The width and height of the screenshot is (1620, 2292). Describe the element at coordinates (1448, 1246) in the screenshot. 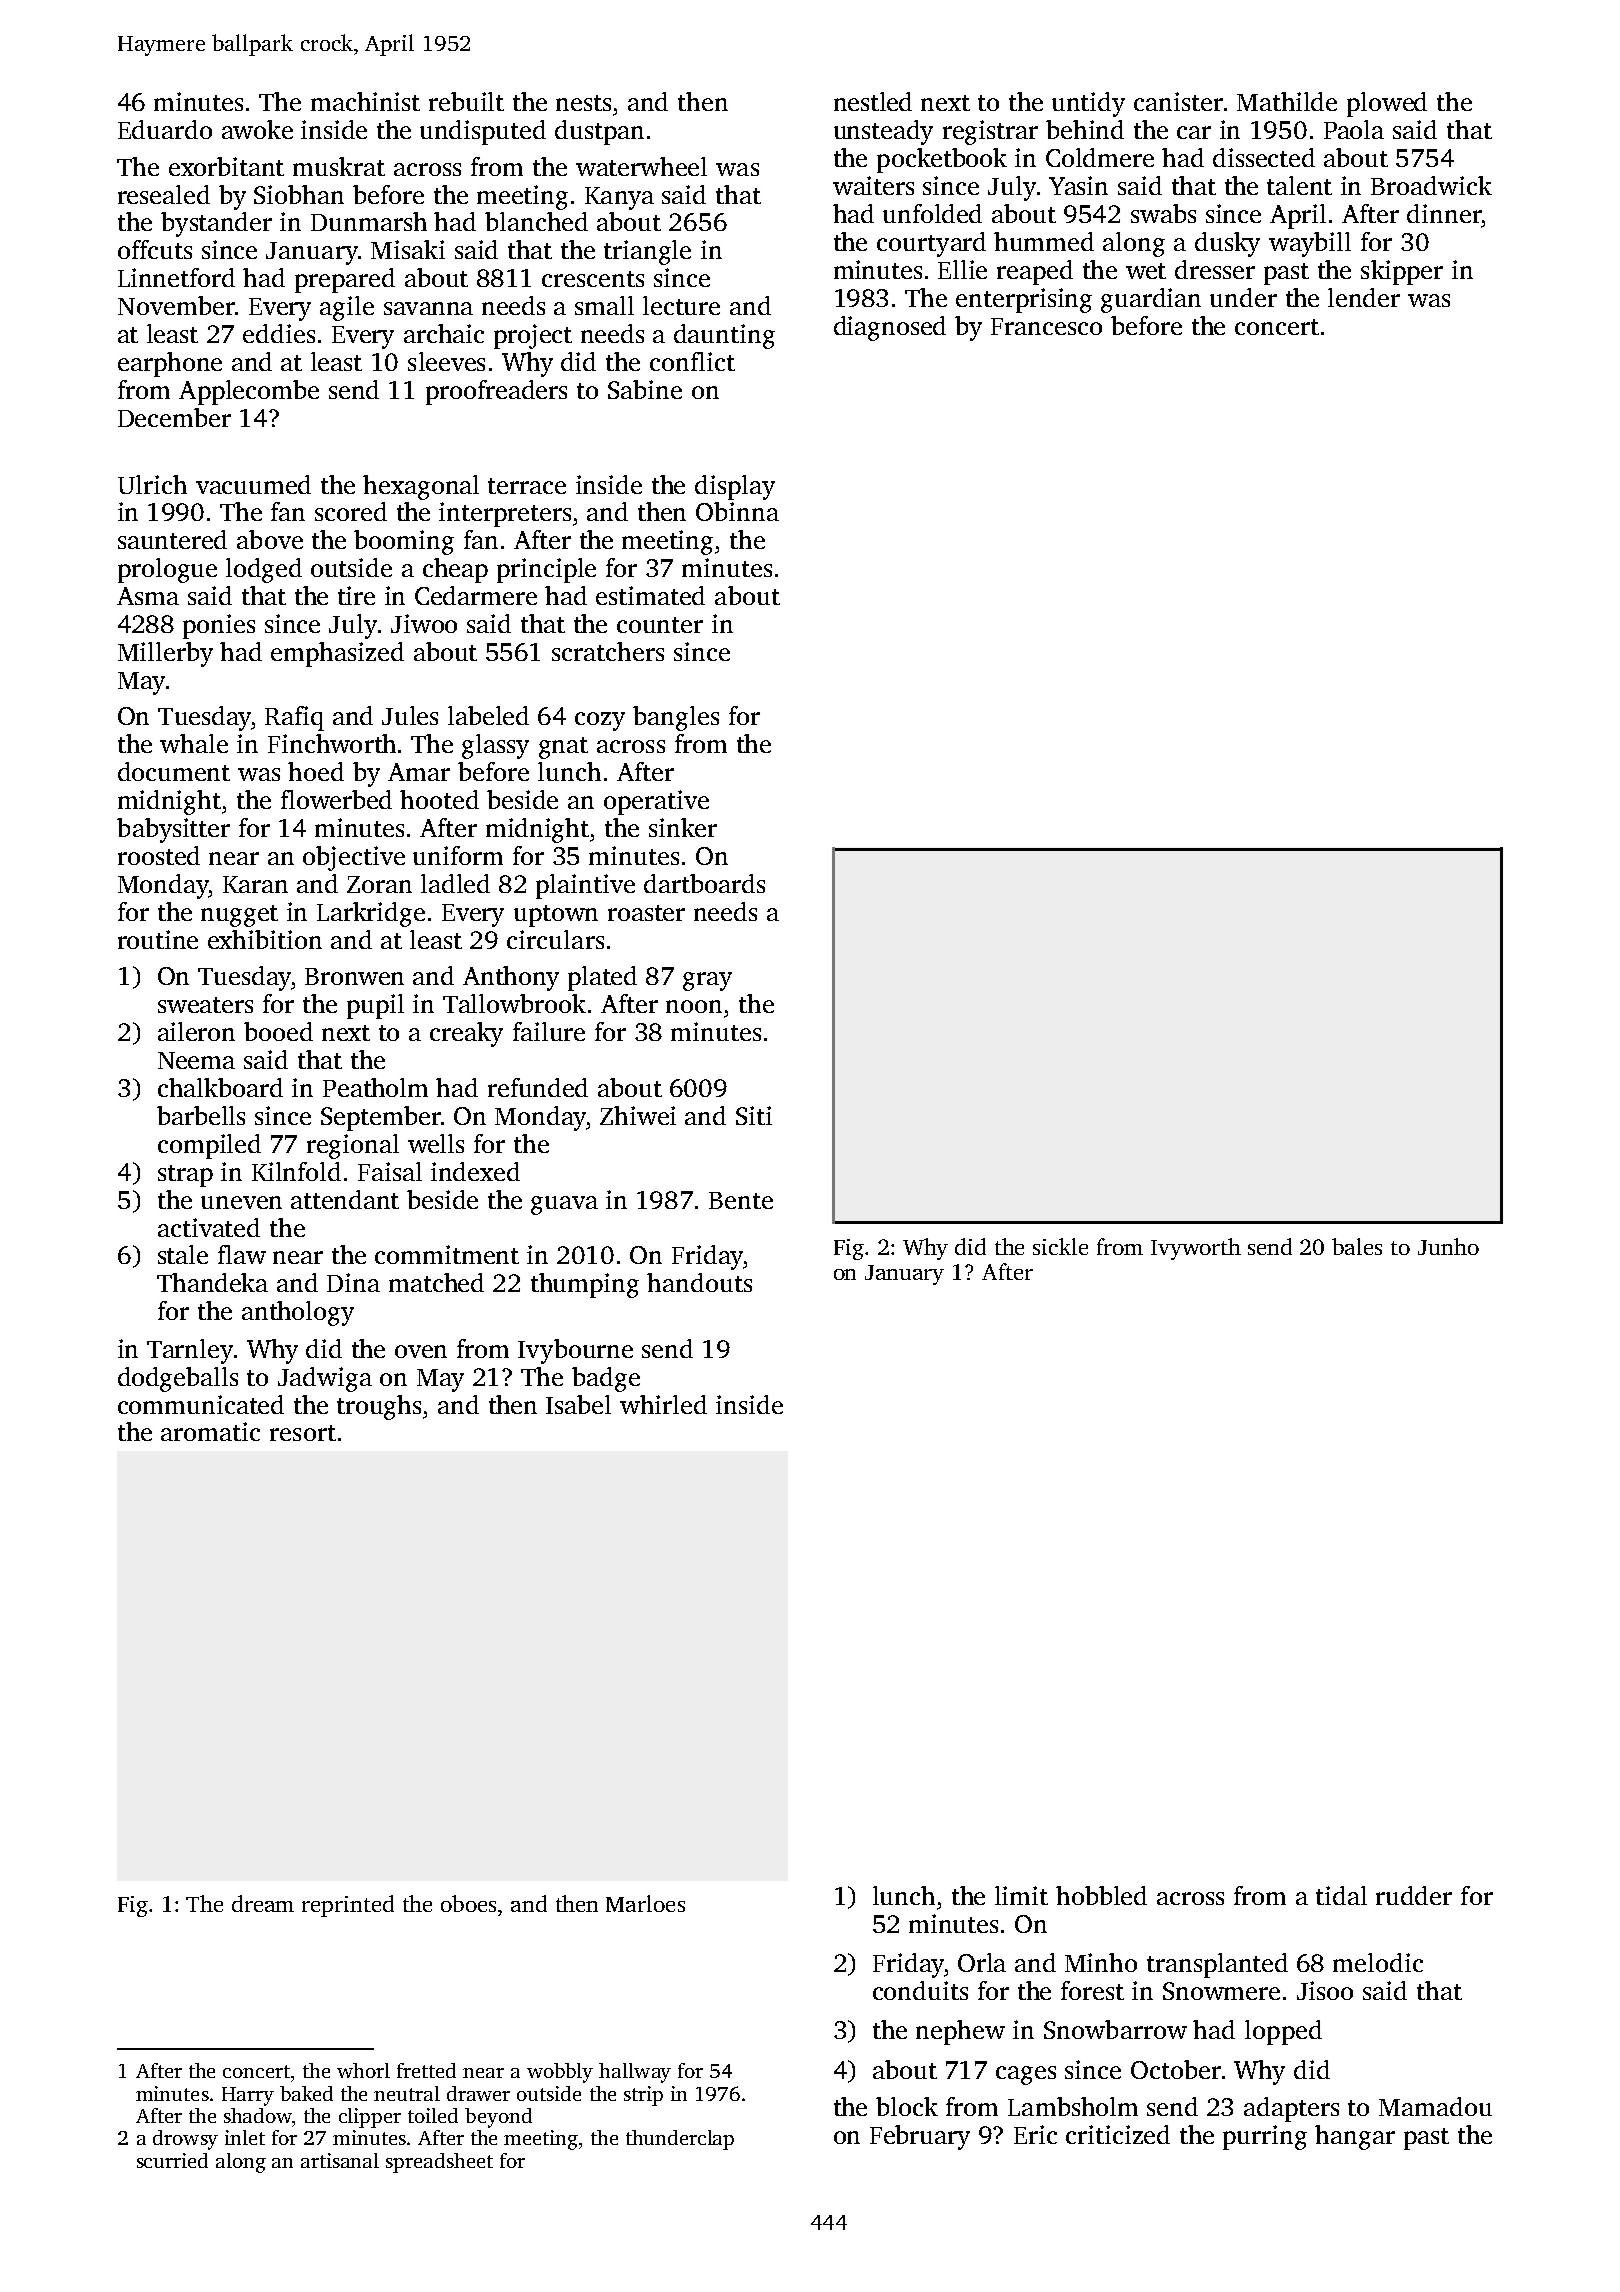

I see `Junho` at that location.
